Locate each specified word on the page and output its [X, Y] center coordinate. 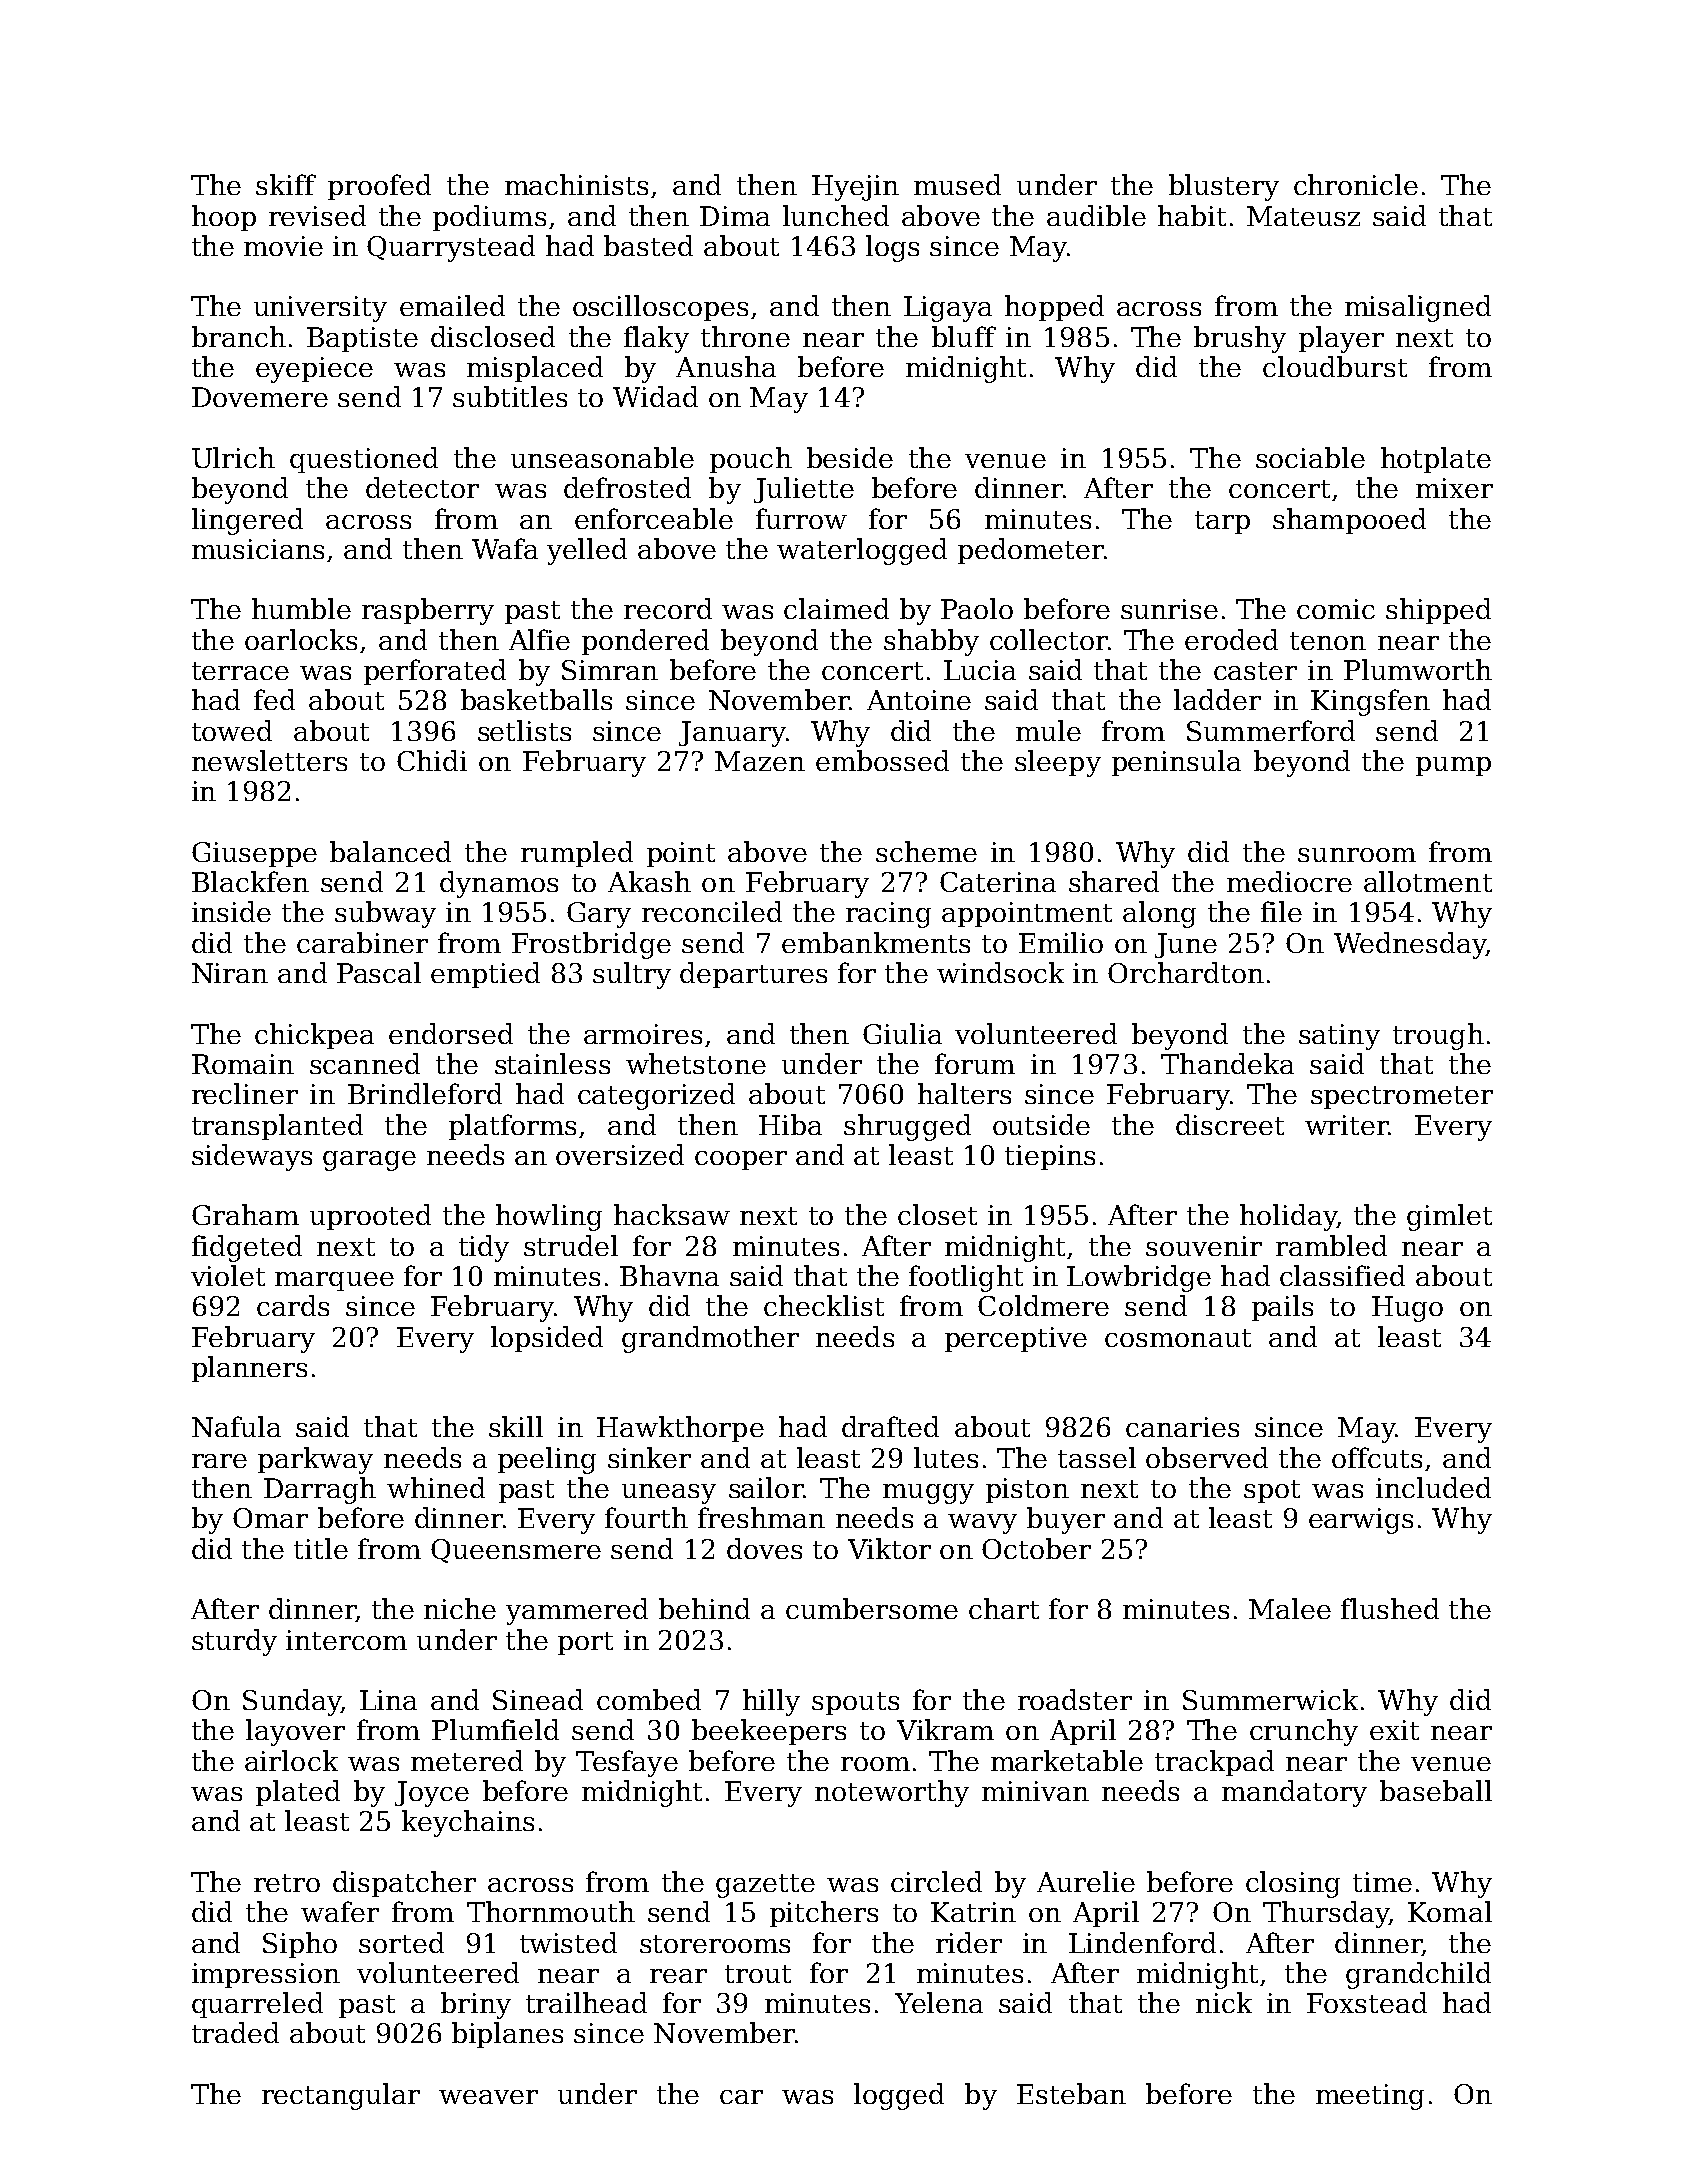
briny [476, 2005]
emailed [452, 305]
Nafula [236, 1426]
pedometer [1031, 551]
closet [937, 1214]
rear [678, 1976]
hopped [1054, 308]
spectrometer [1402, 1097]
